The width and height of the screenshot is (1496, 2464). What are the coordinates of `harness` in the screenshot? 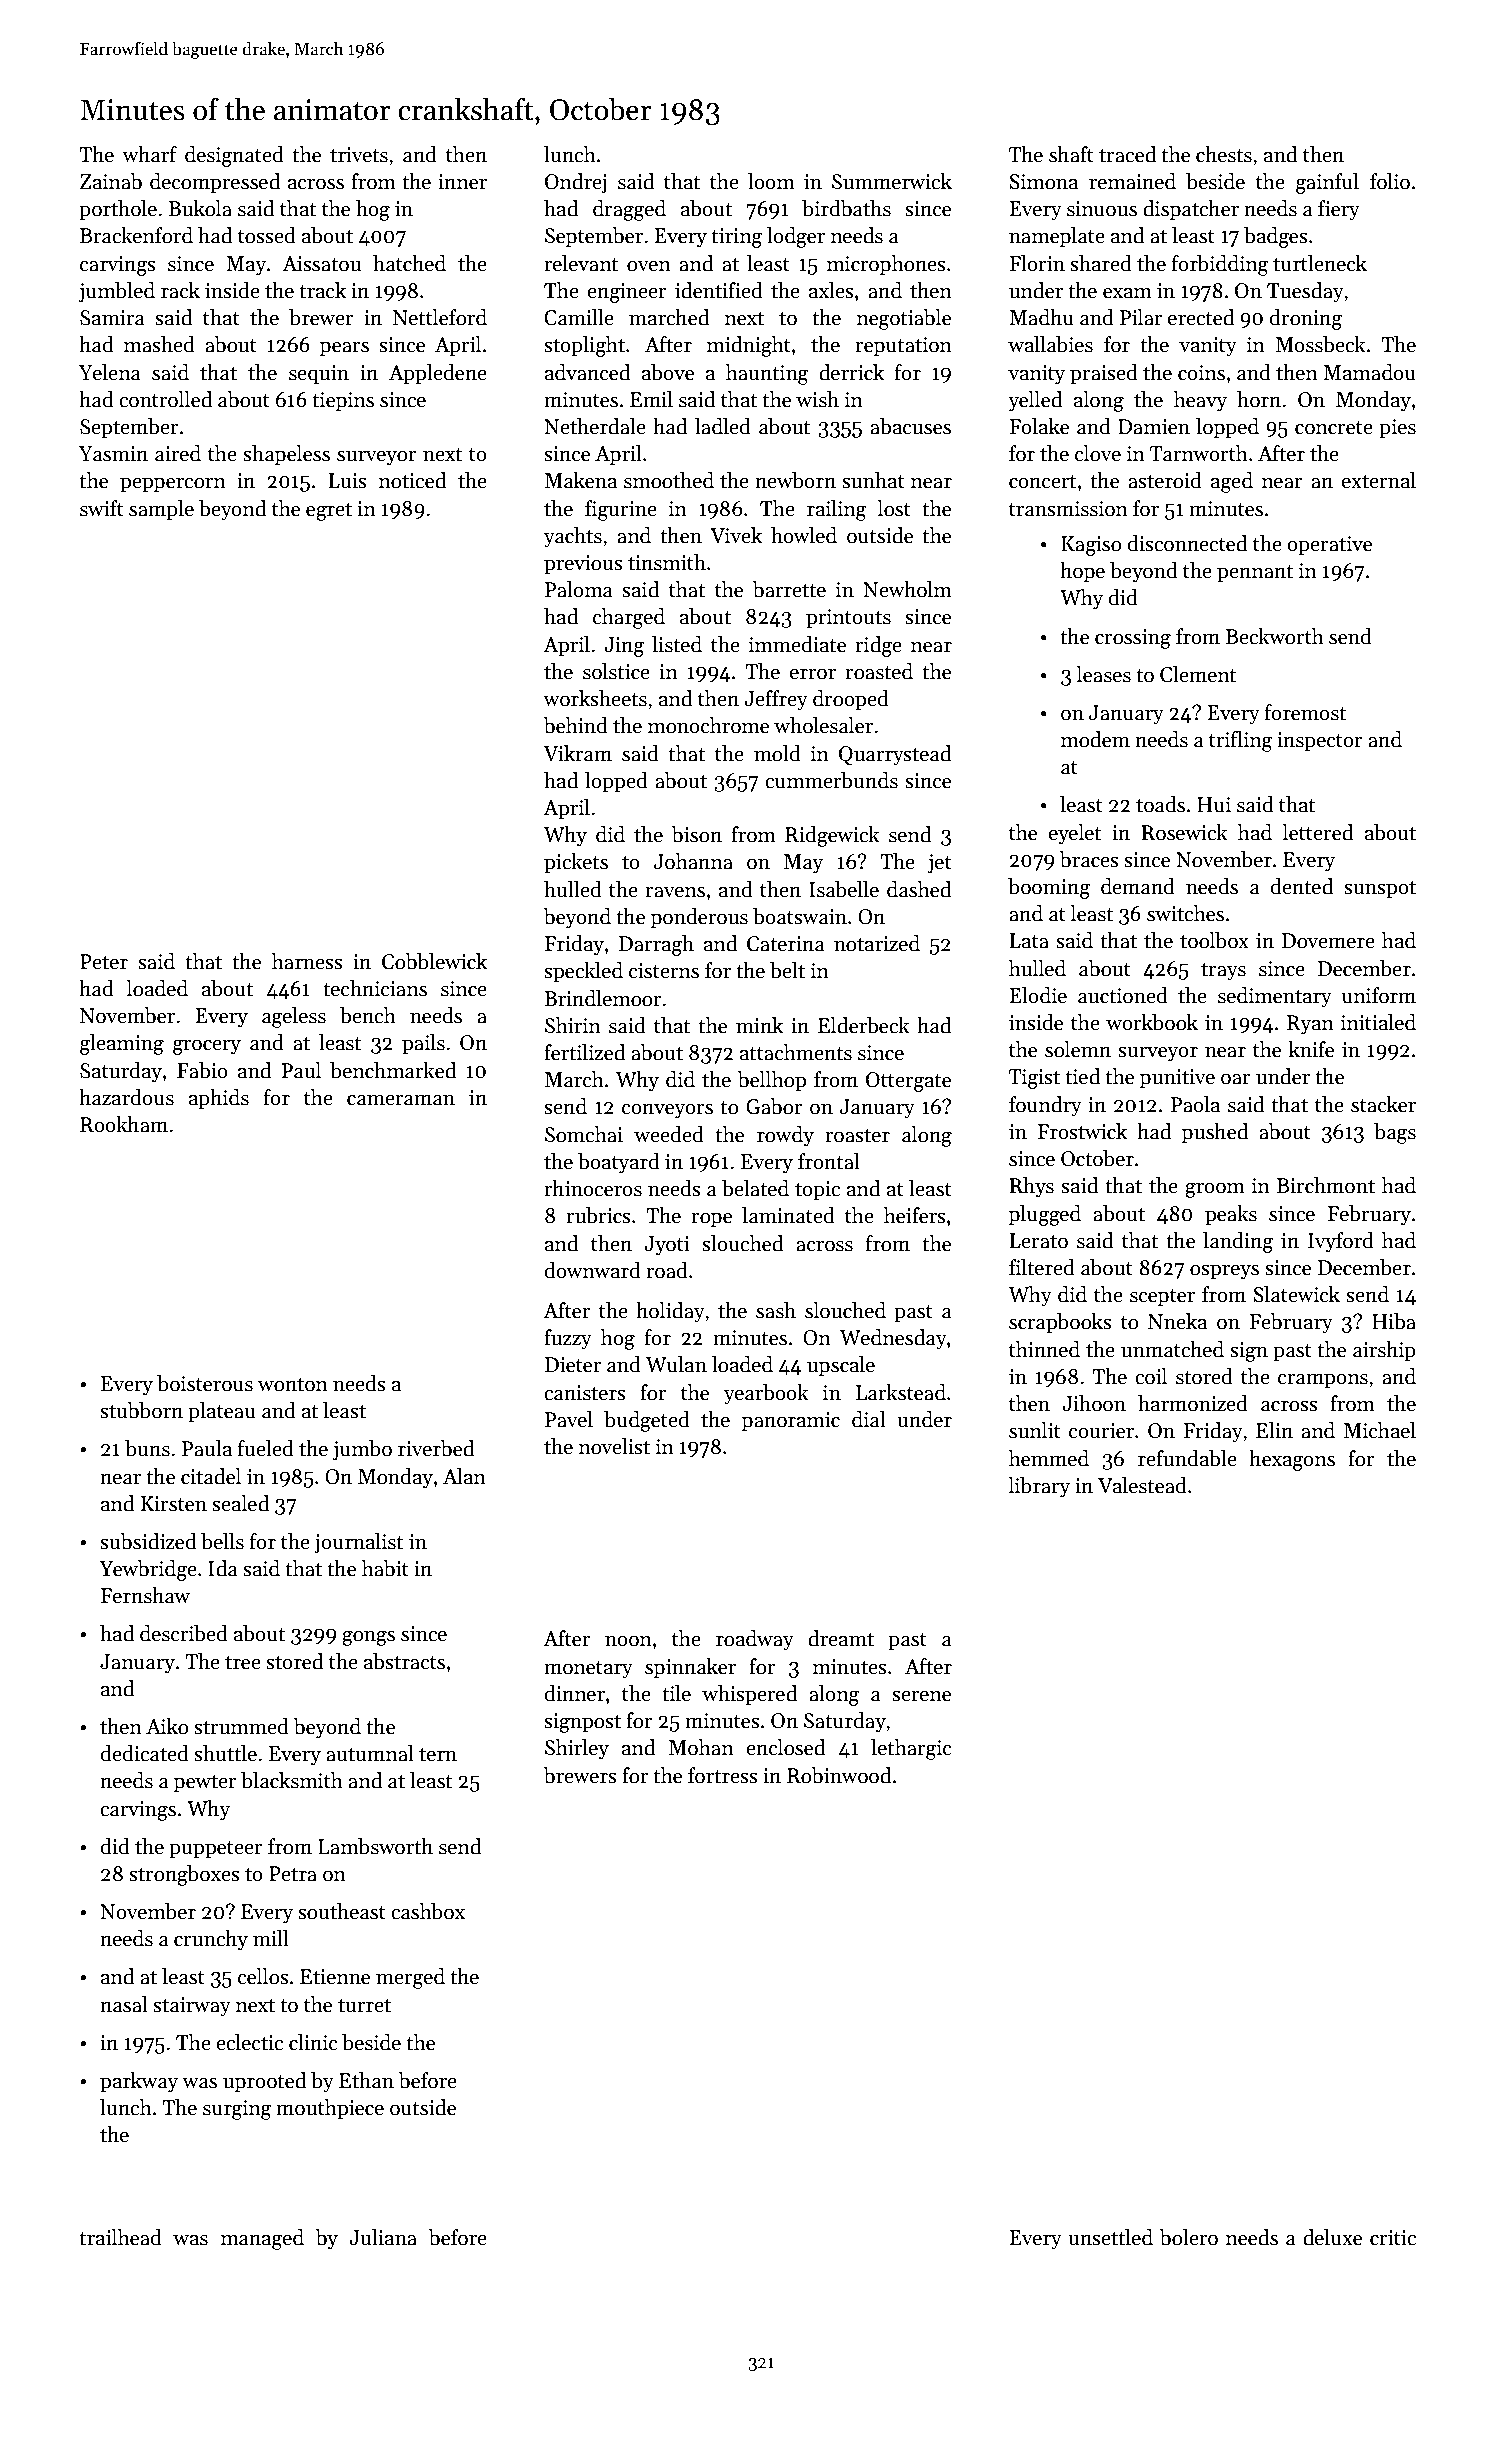 It's located at (307, 961).
